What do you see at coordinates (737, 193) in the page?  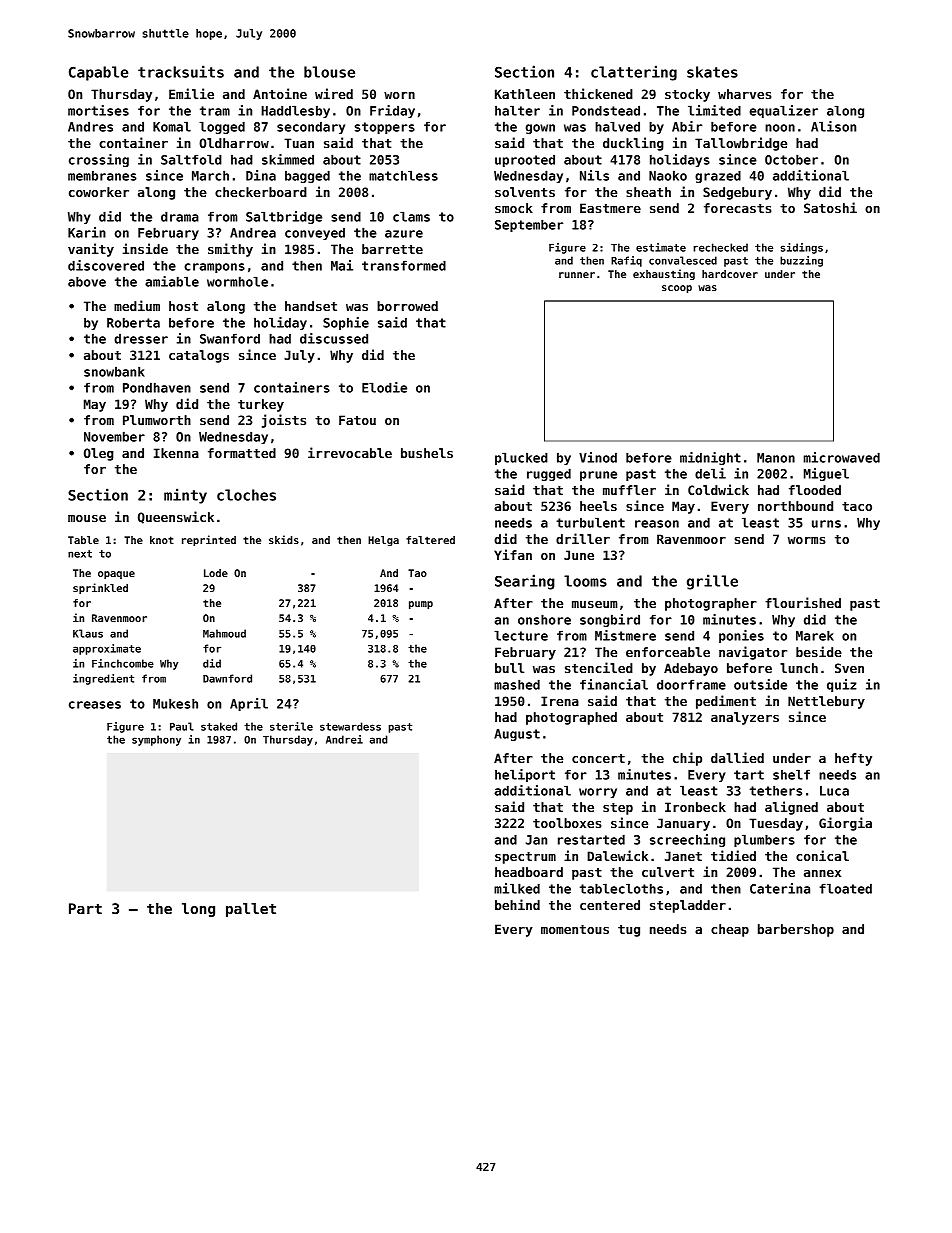 I see `Sedgebury` at bounding box center [737, 193].
